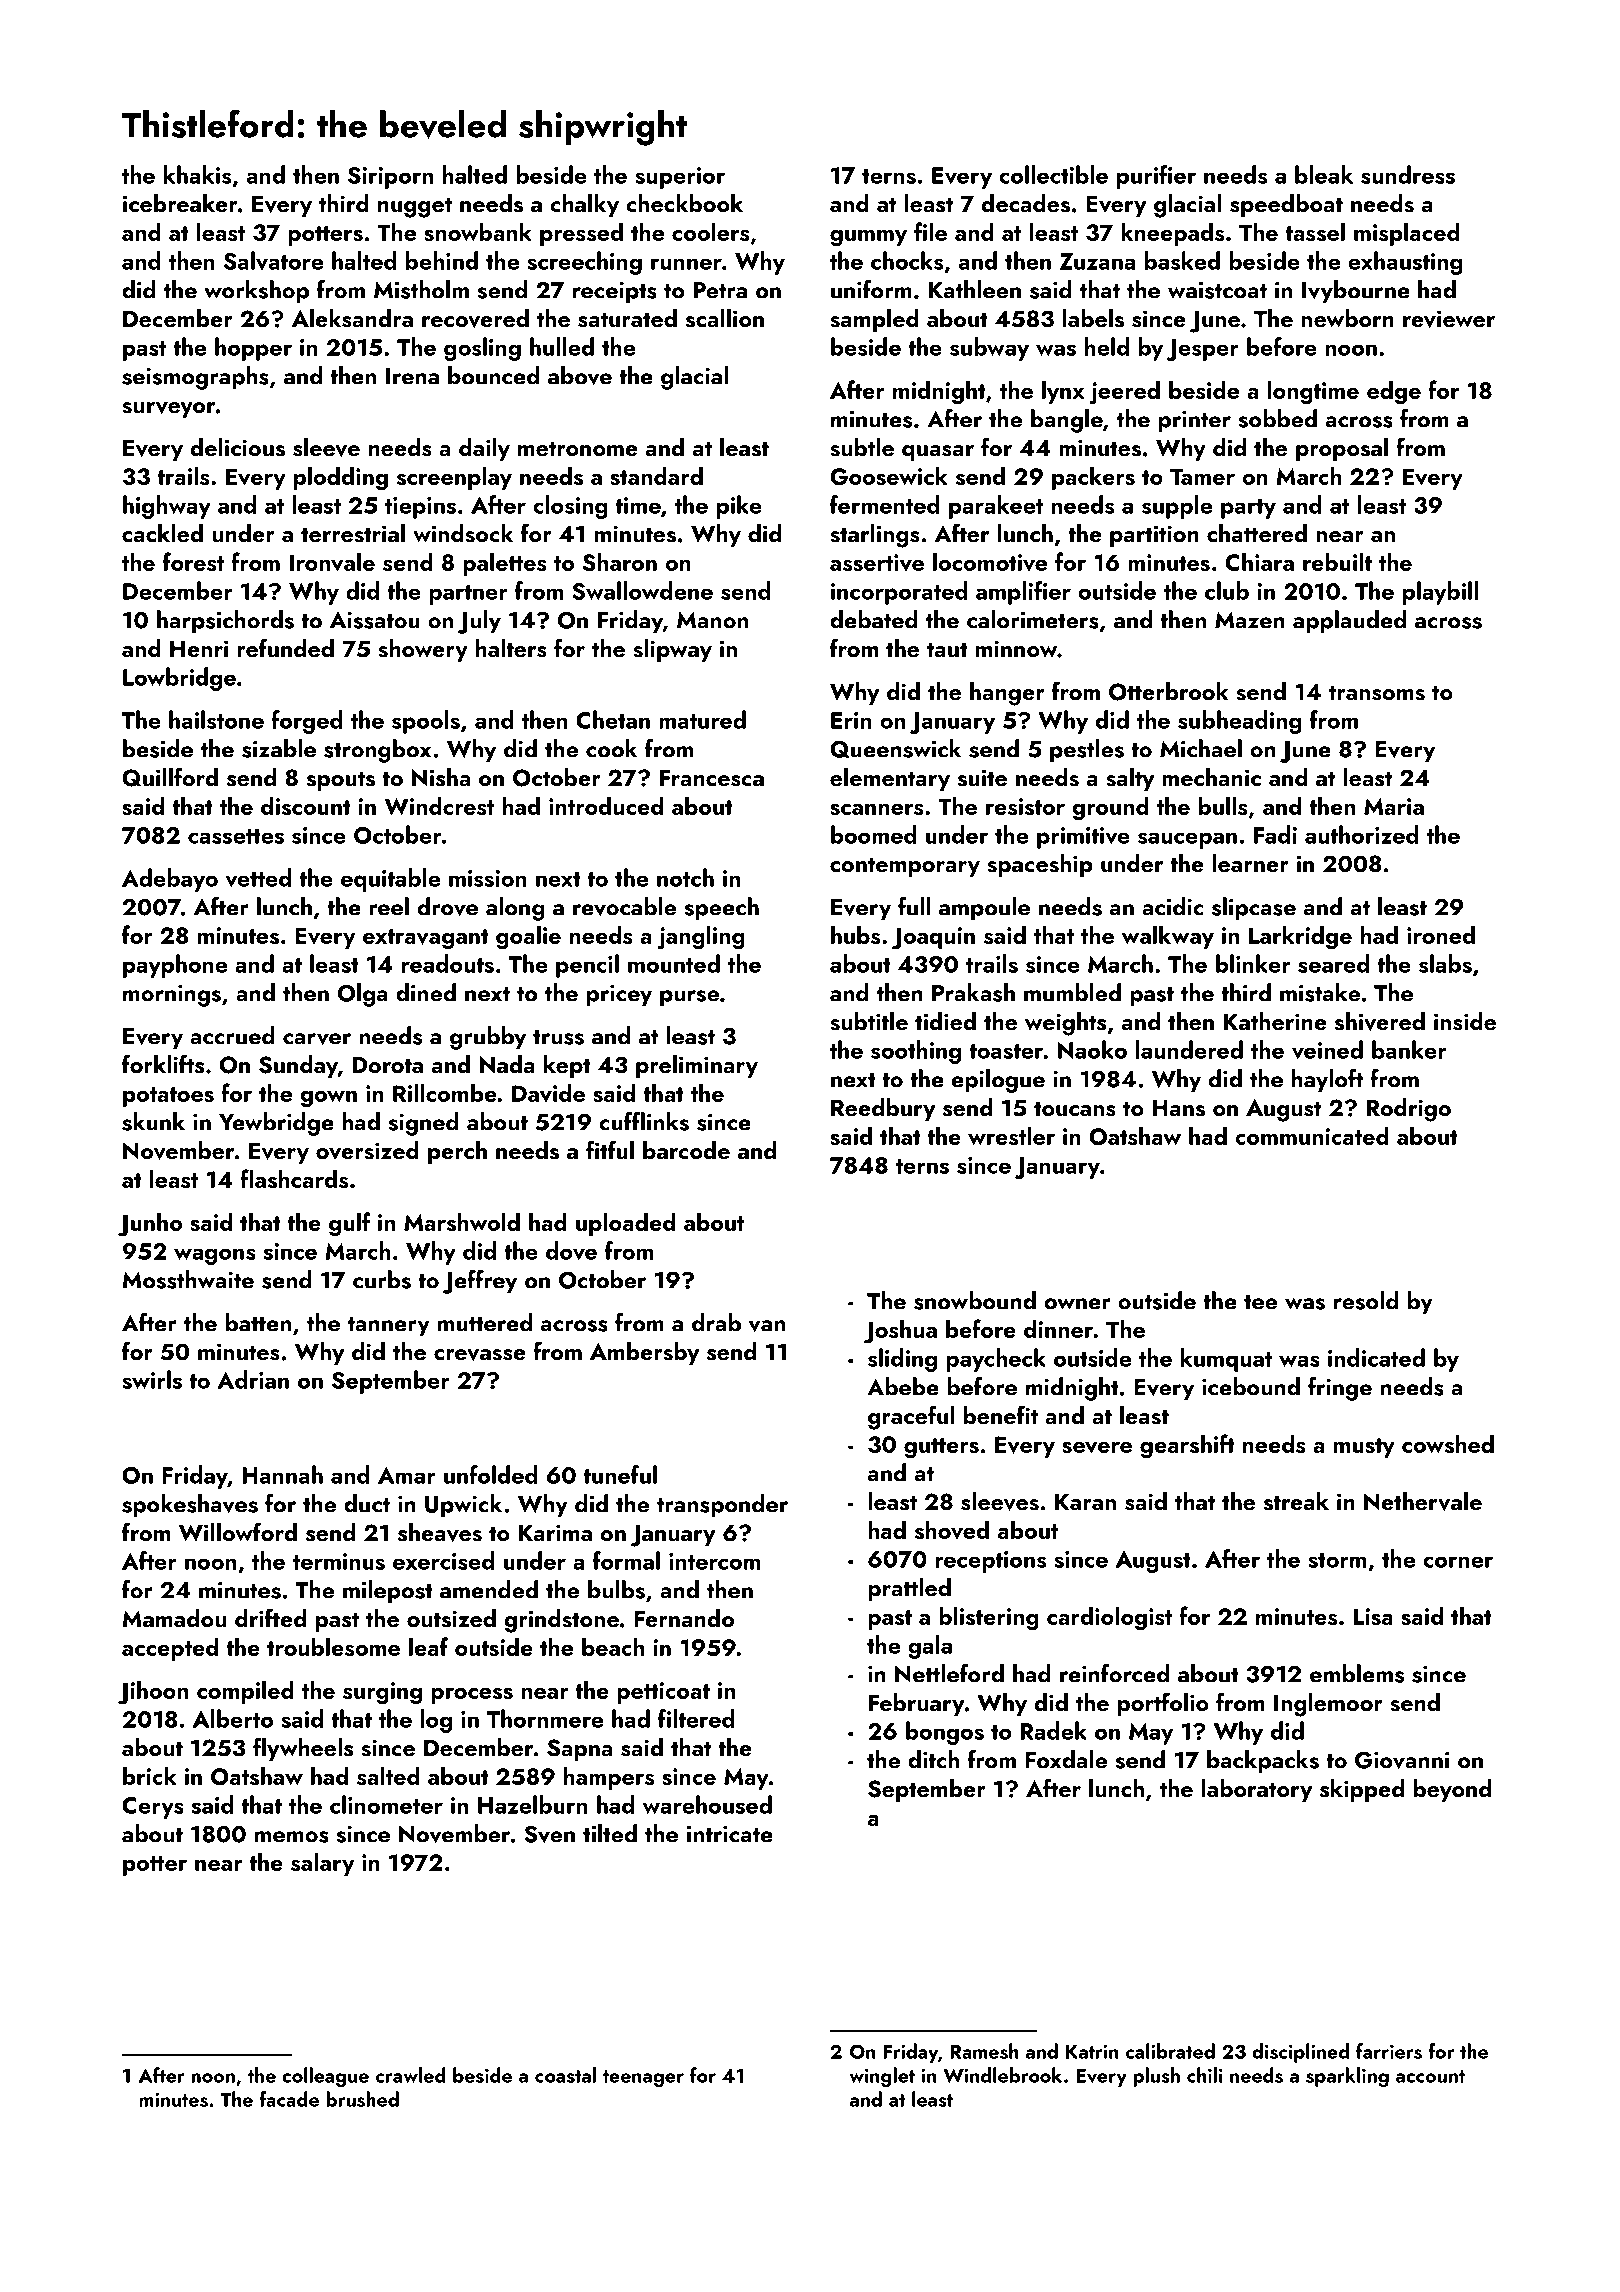 The height and width of the page is (2292, 1620). Describe the element at coordinates (685, 877) in the page. I see `notch` at that location.
